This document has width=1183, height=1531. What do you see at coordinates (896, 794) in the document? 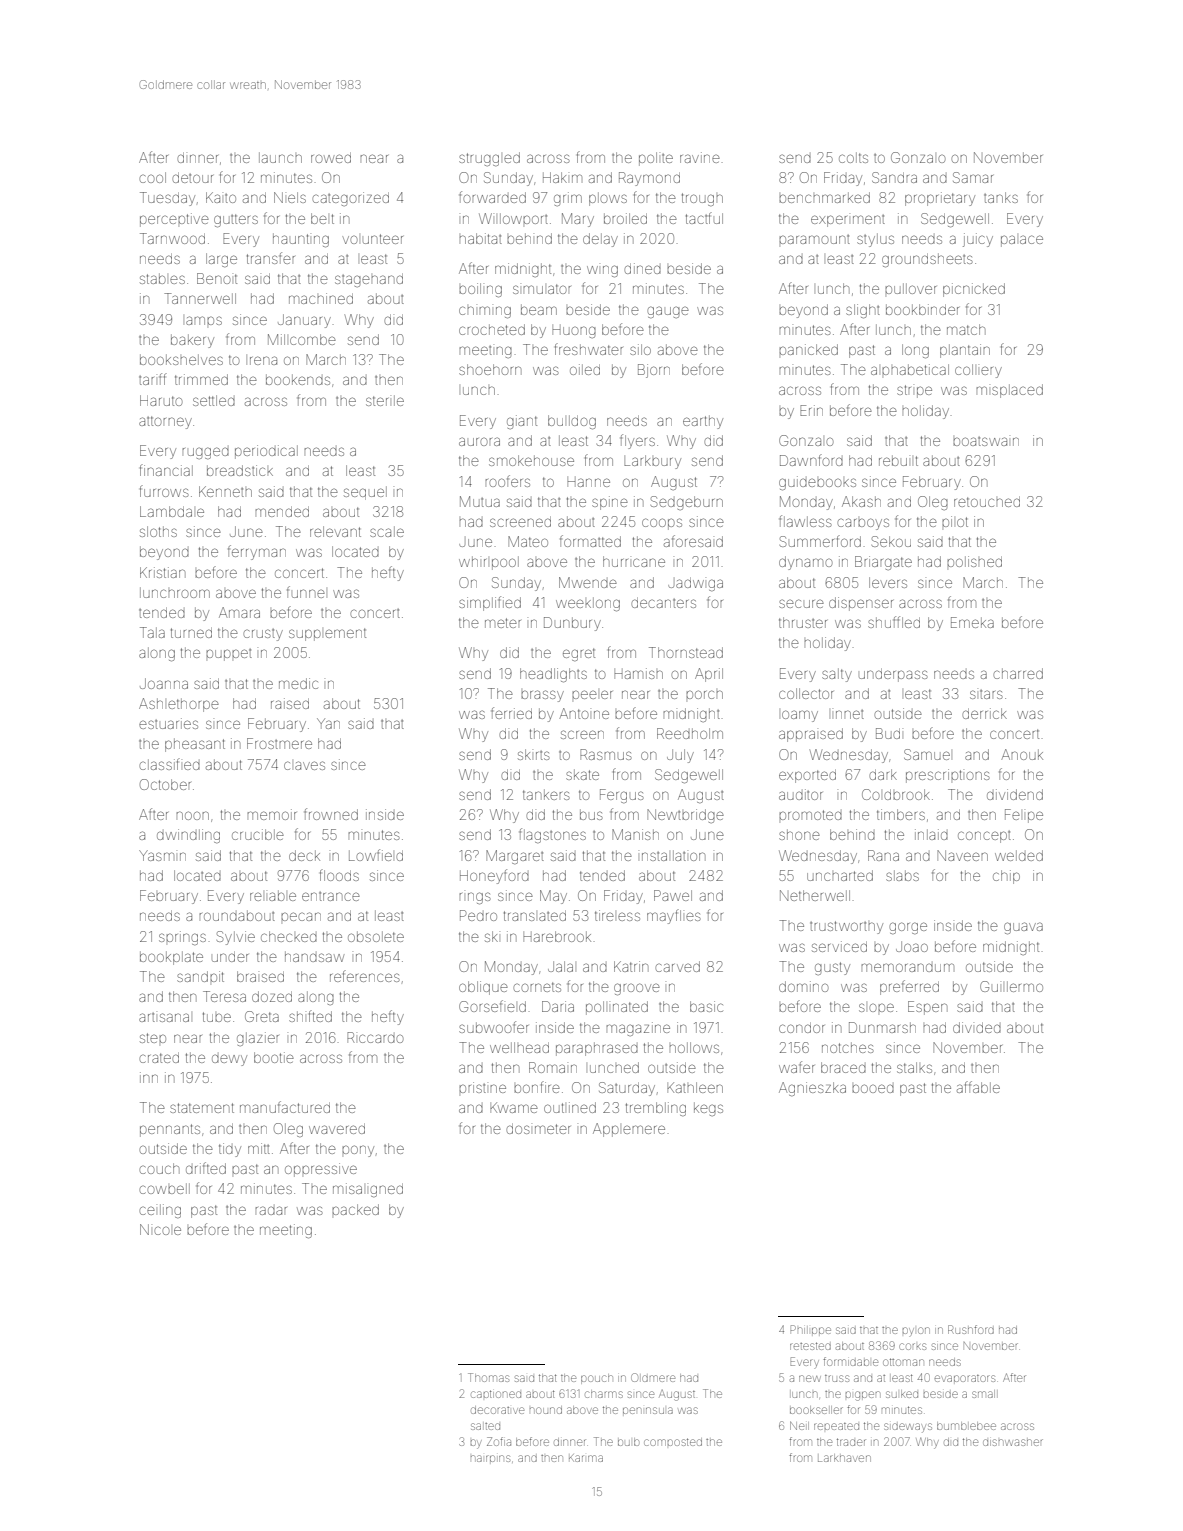
I see `Coldbrook` at bounding box center [896, 794].
